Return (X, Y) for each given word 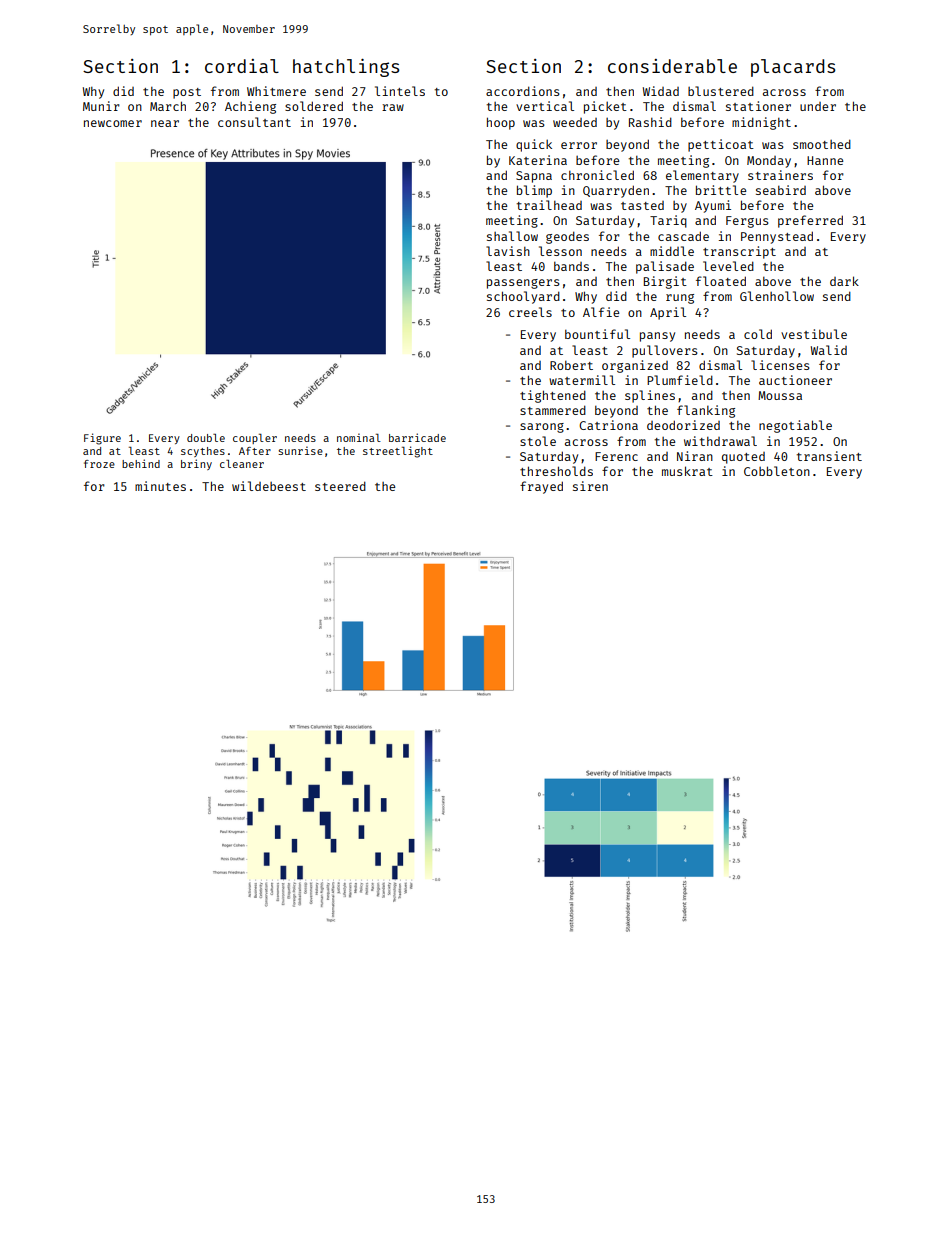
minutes (160, 486)
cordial (242, 66)
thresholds (556, 471)
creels (530, 312)
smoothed (822, 144)
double (206, 438)
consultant (254, 122)
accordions (523, 91)
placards (793, 68)
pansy (657, 337)
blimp (534, 191)
